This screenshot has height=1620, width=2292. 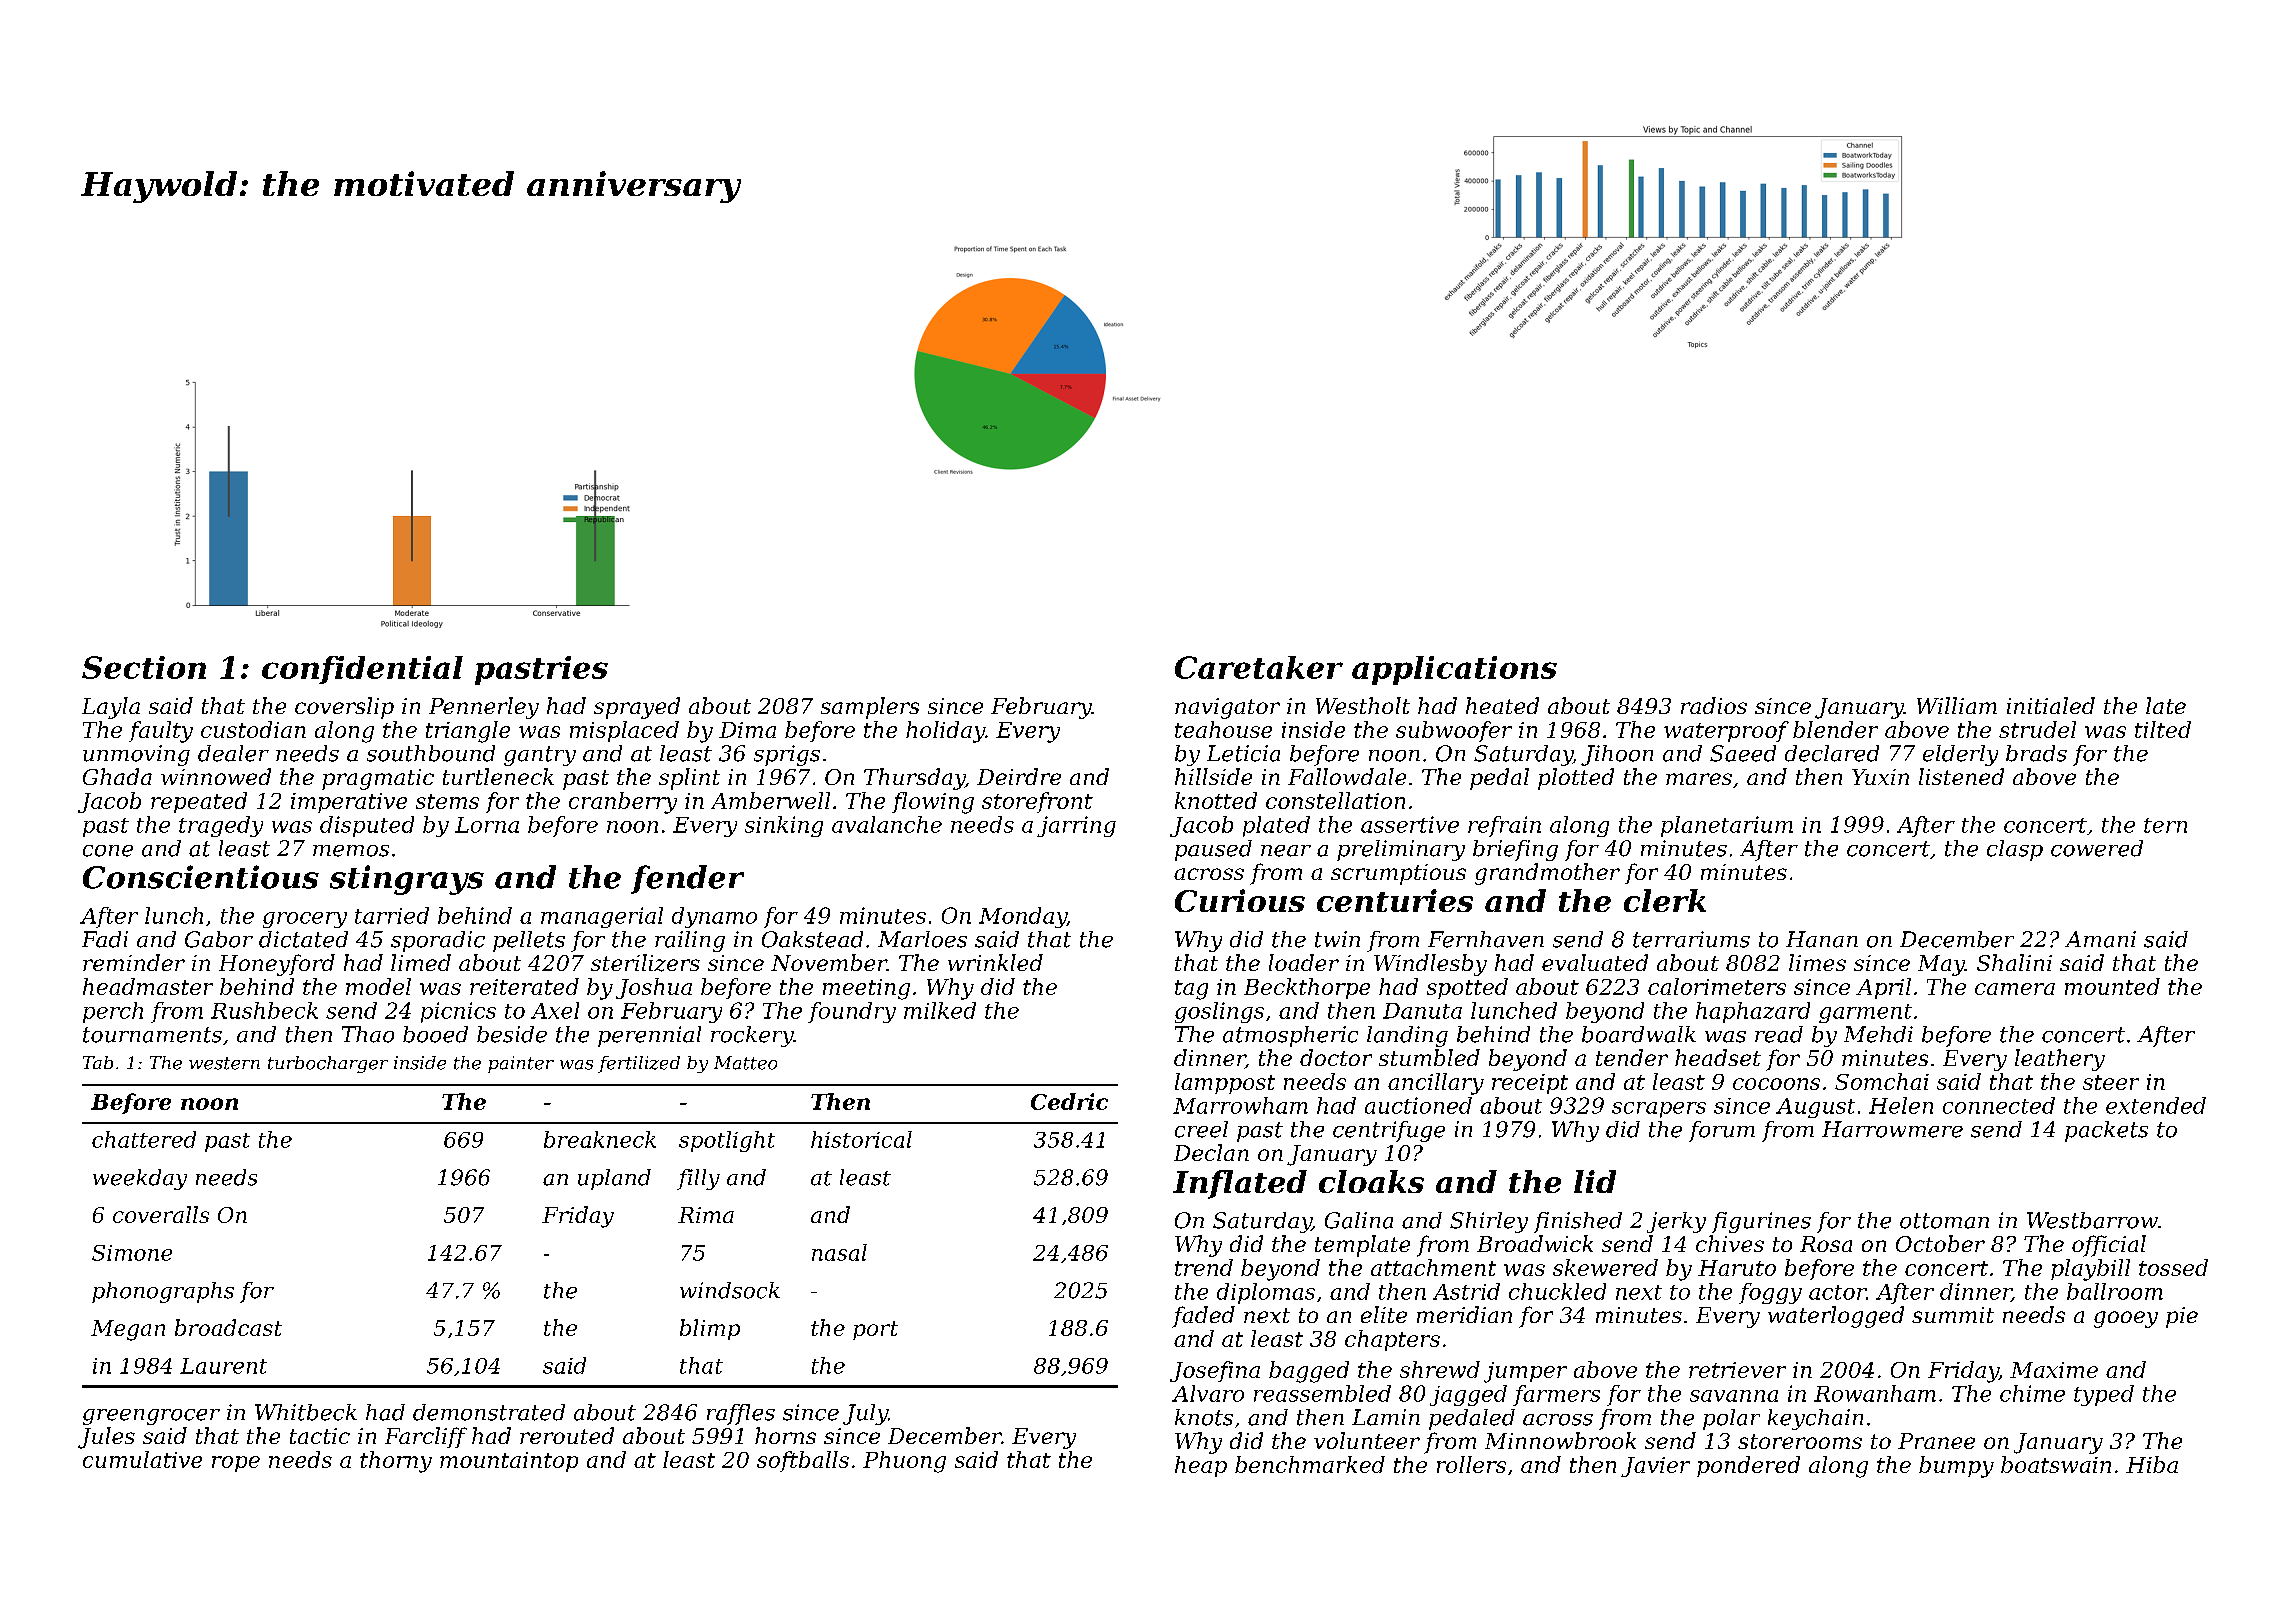 I want to click on applications, so click(x=1454, y=670).
